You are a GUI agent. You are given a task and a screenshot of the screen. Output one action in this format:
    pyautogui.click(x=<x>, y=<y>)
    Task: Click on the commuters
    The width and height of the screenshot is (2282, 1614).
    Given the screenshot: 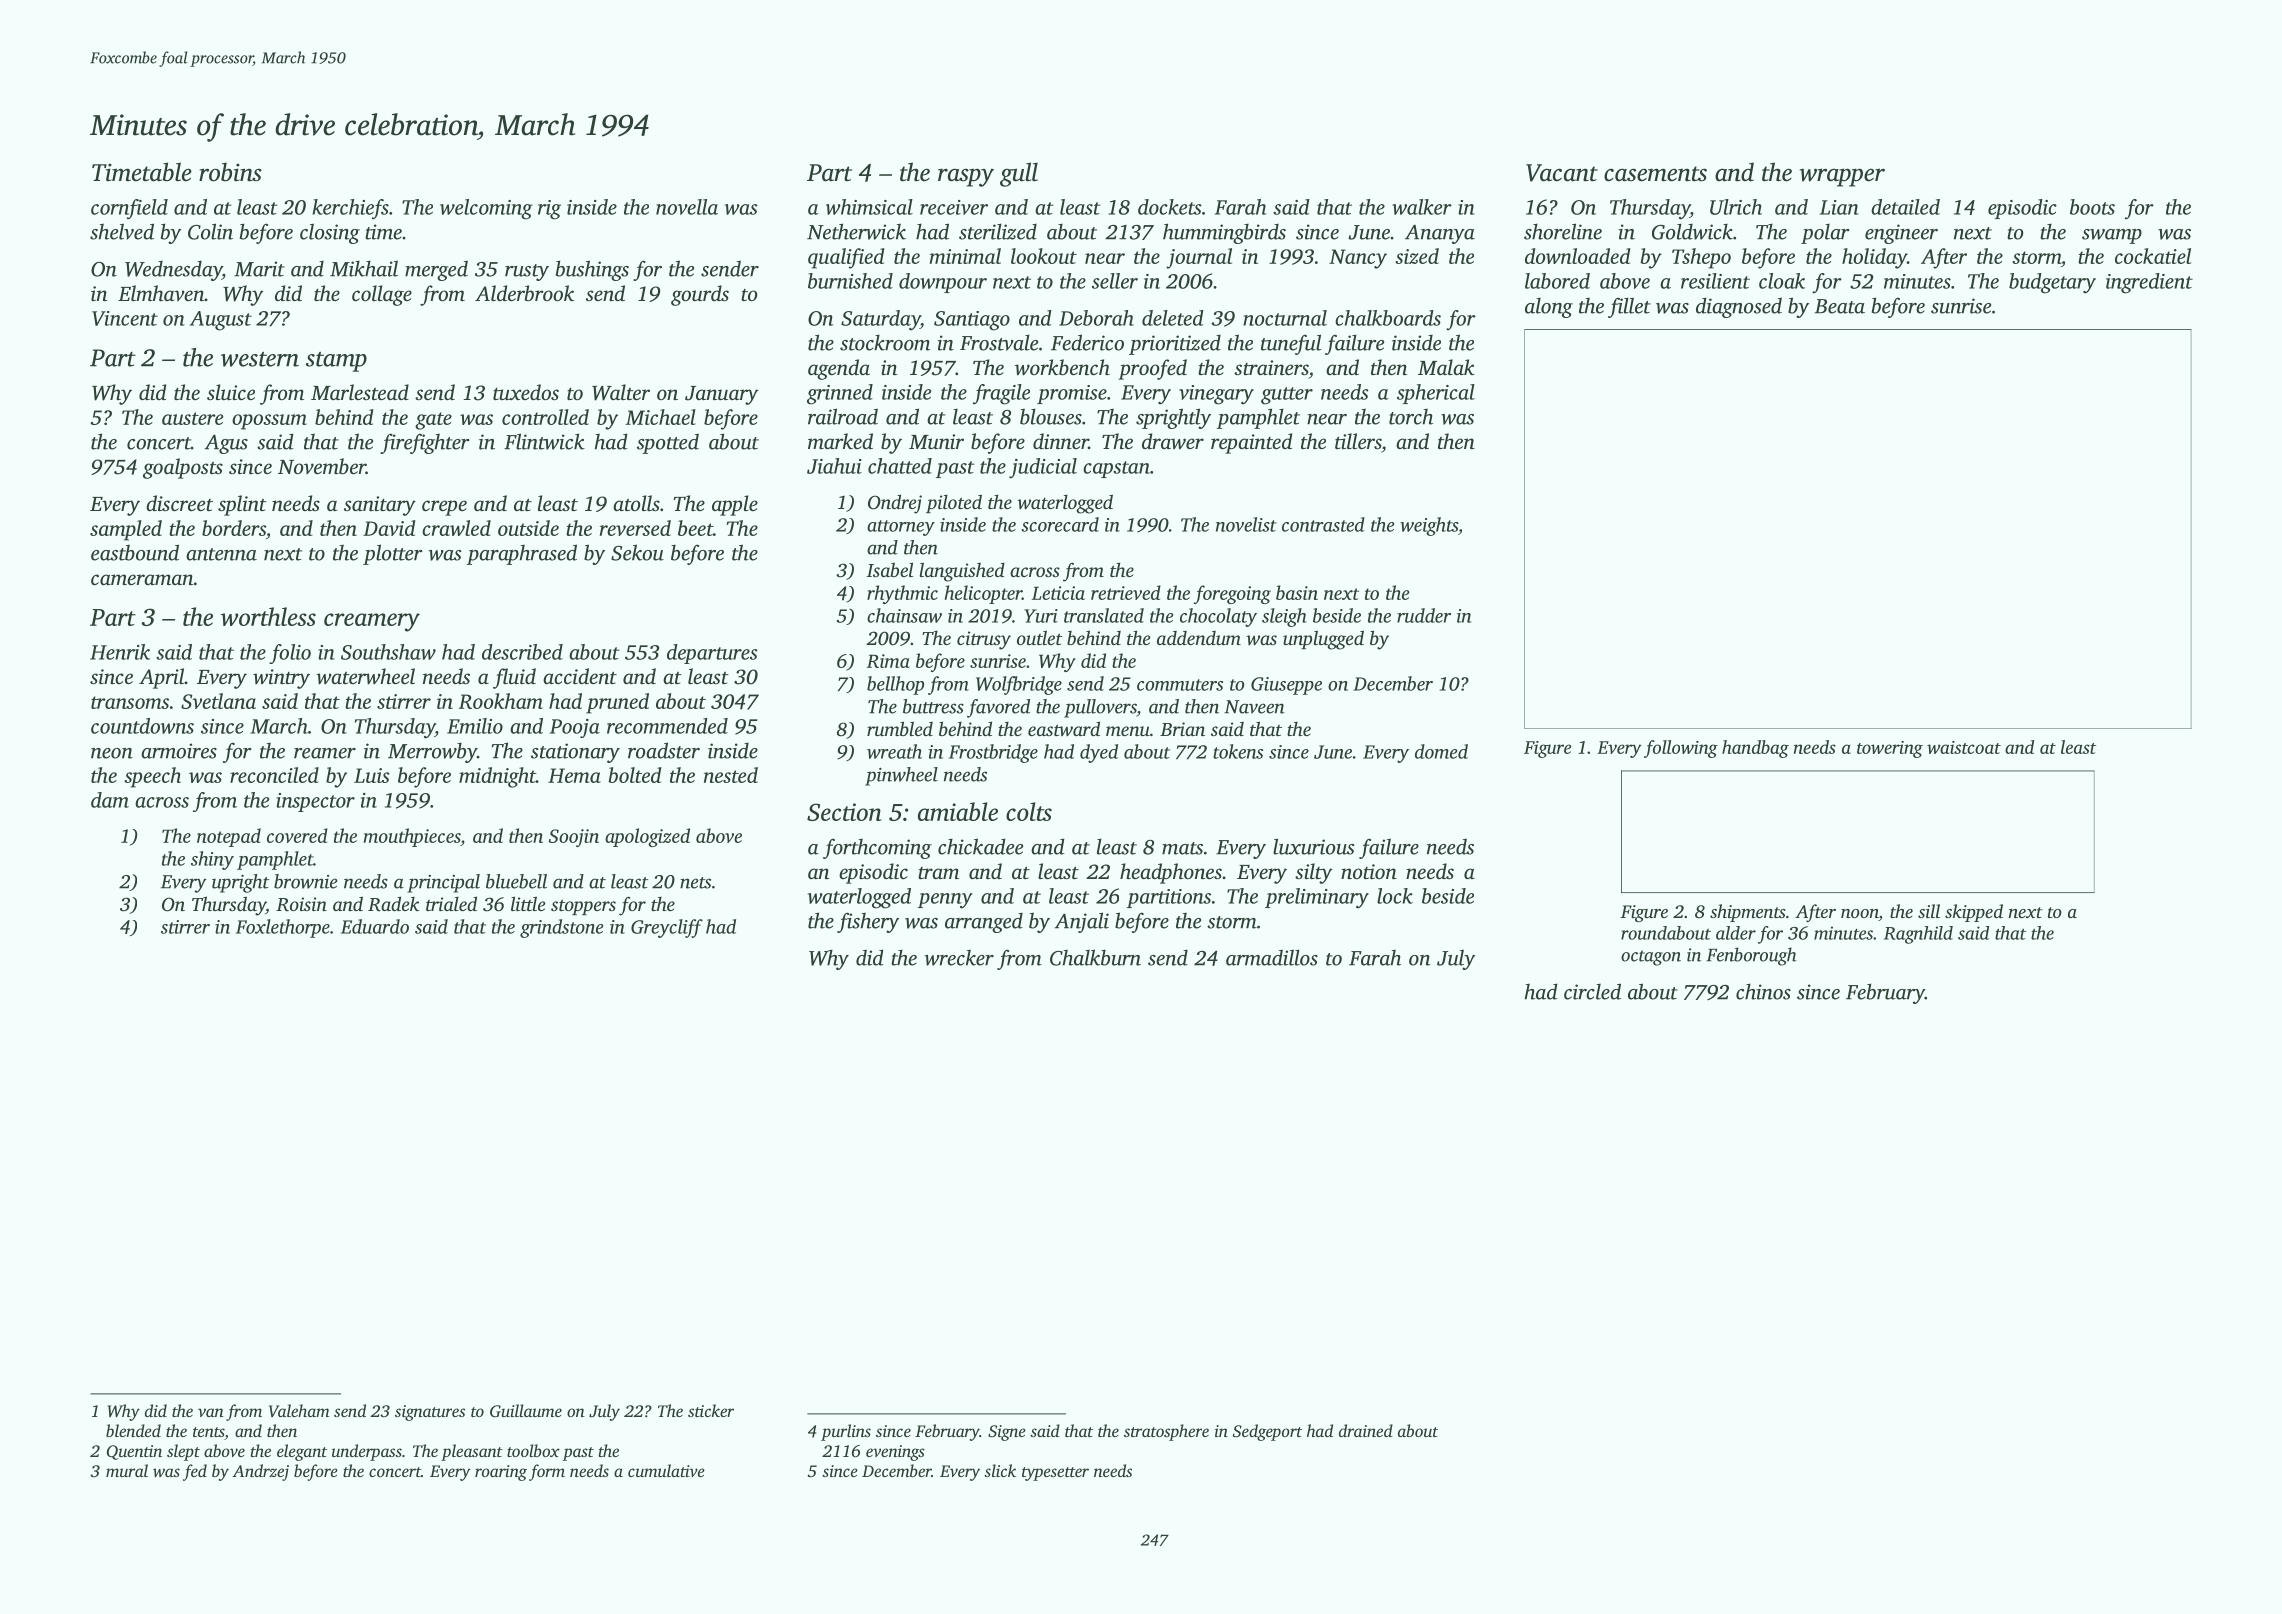 What is the action you would take?
    pyautogui.click(x=1180, y=685)
